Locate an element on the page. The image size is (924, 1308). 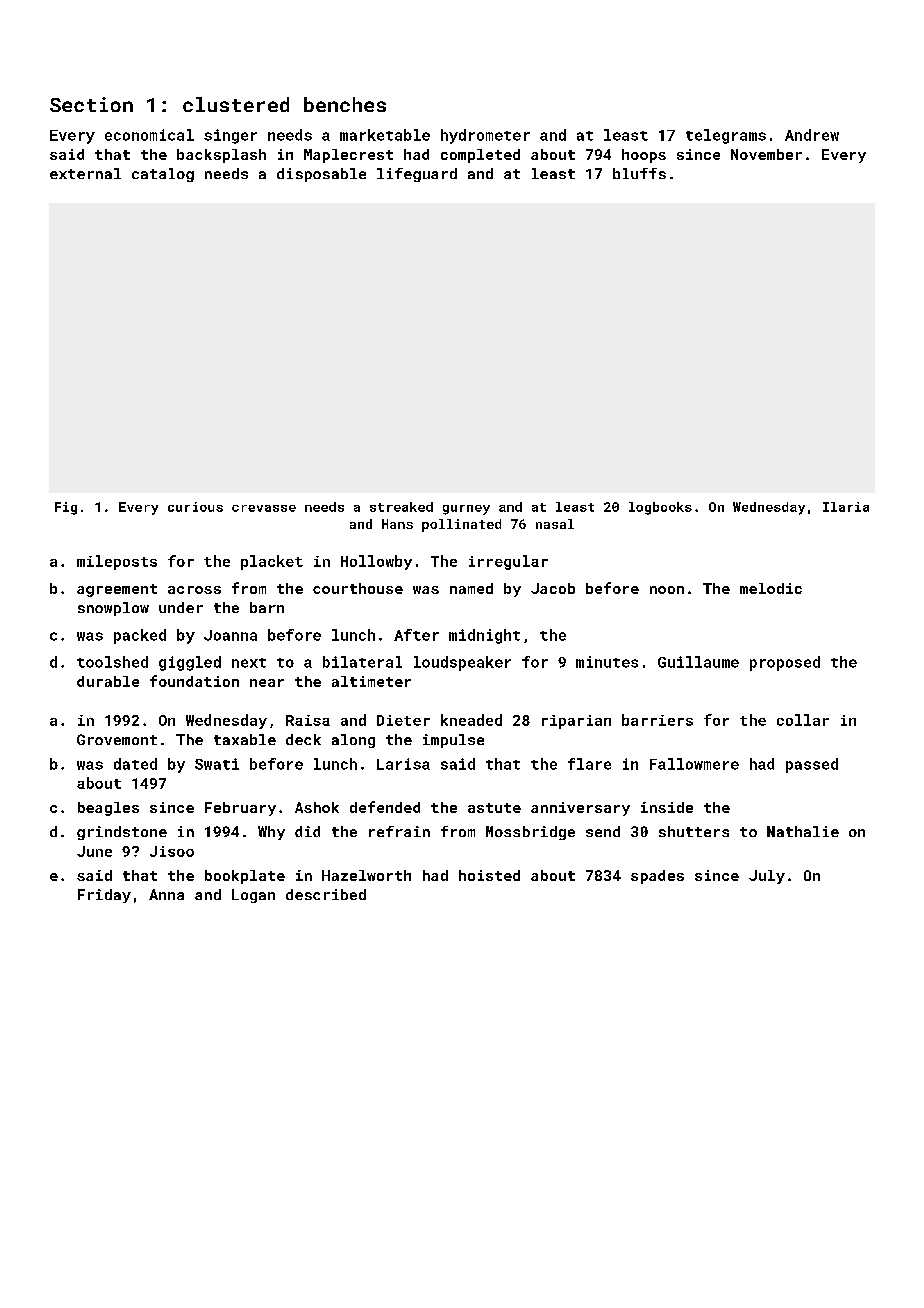
Larisa is located at coordinates (403, 764).
